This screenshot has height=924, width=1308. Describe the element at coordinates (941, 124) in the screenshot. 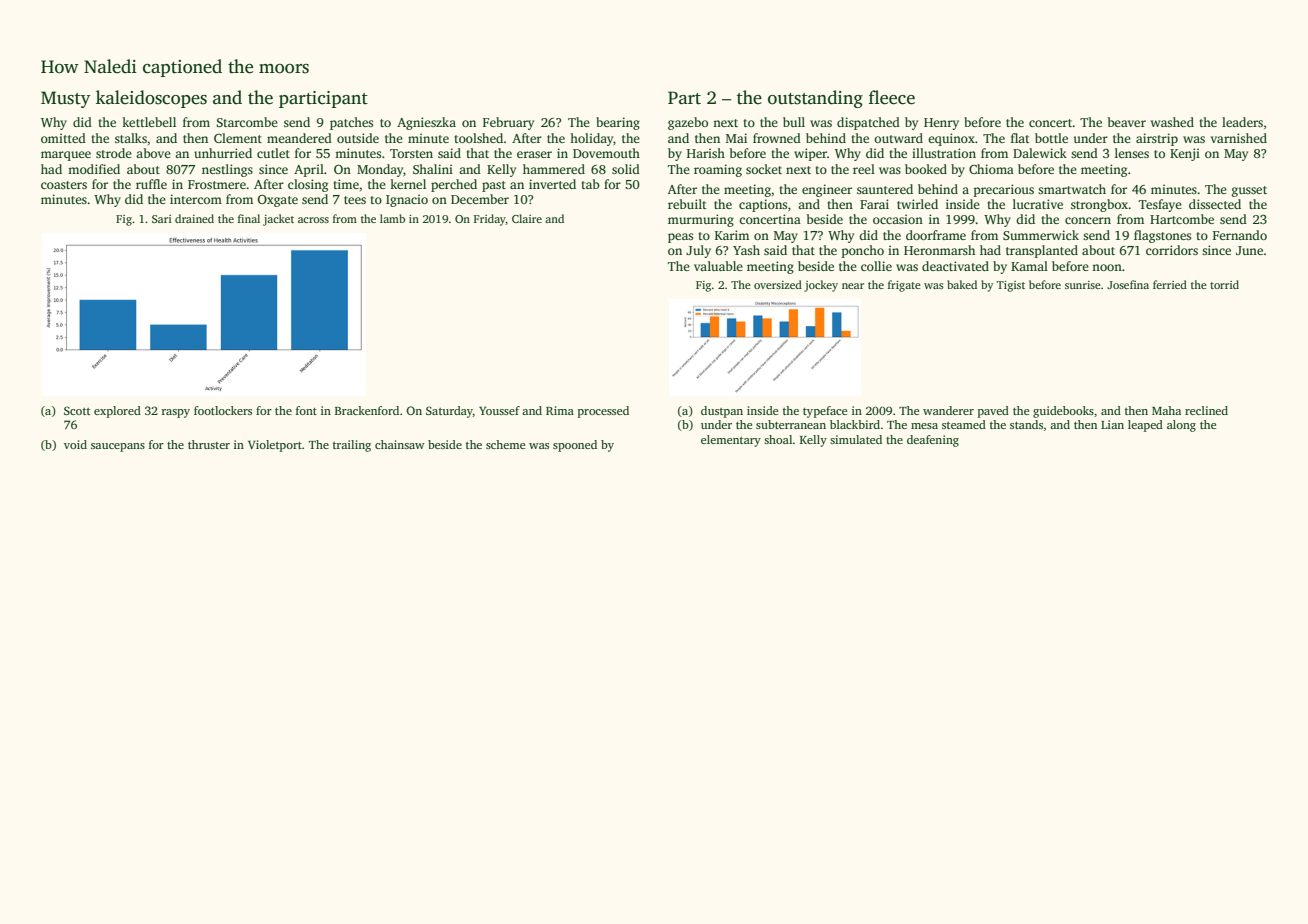

I see `Henry` at that location.
